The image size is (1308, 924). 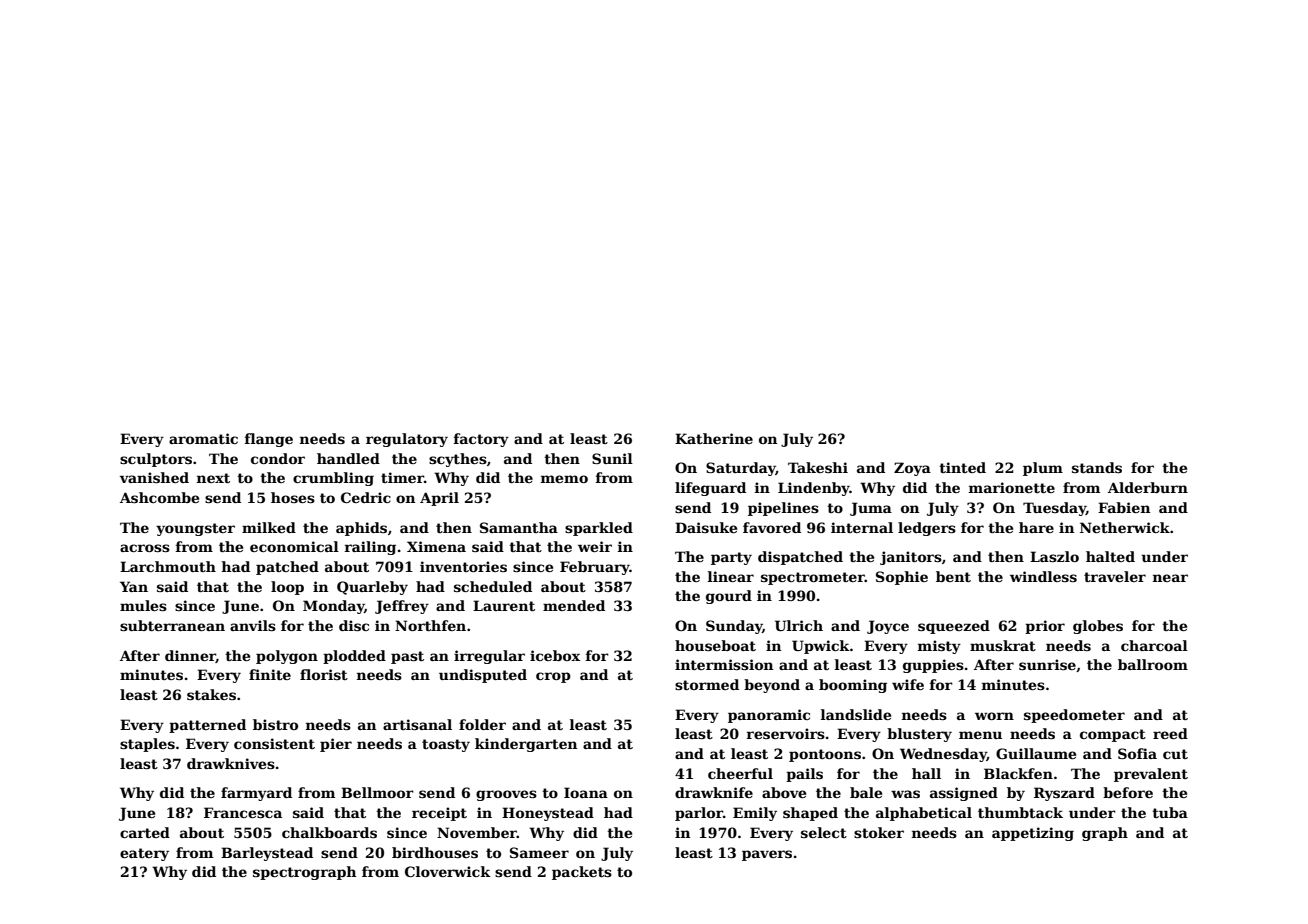 What do you see at coordinates (407, 440) in the page?
I see `regulatory` at bounding box center [407, 440].
